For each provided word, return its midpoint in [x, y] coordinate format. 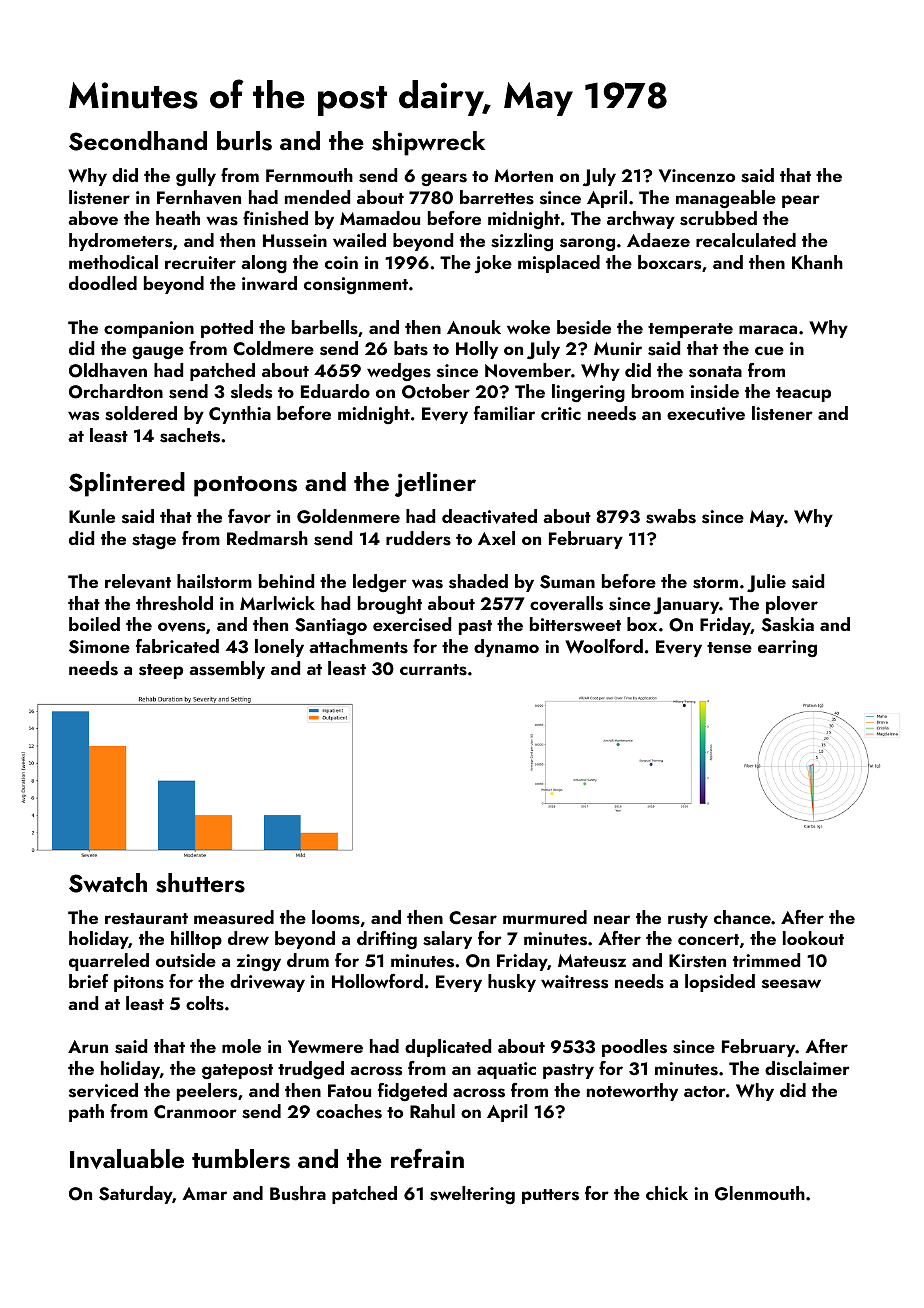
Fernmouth [309, 175]
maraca [768, 329]
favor [249, 516]
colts [205, 1003]
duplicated [448, 1048]
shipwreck [428, 143]
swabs [671, 516]
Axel [496, 538]
